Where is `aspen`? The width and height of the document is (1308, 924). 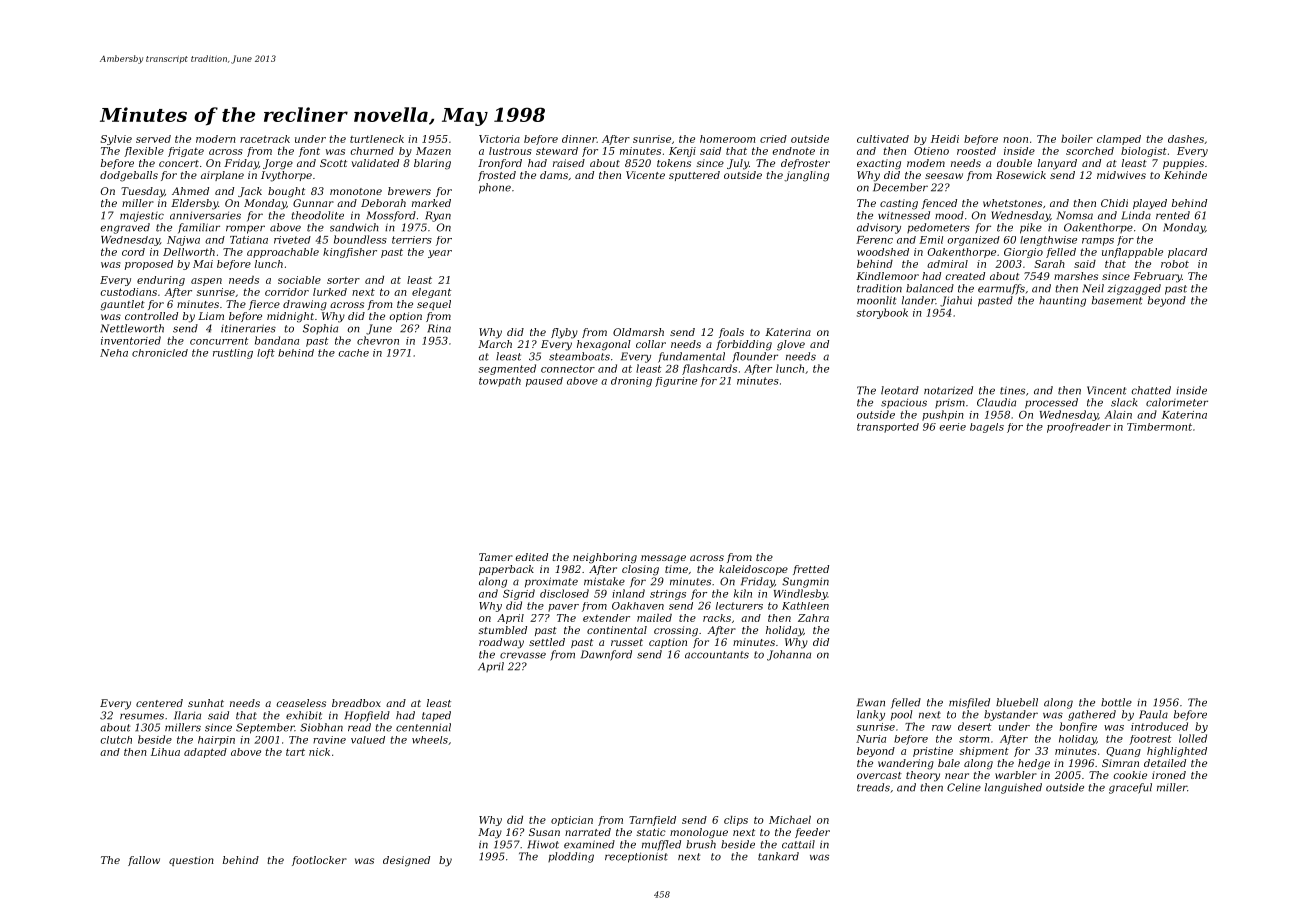 aspen is located at coordinates (206, 282).
